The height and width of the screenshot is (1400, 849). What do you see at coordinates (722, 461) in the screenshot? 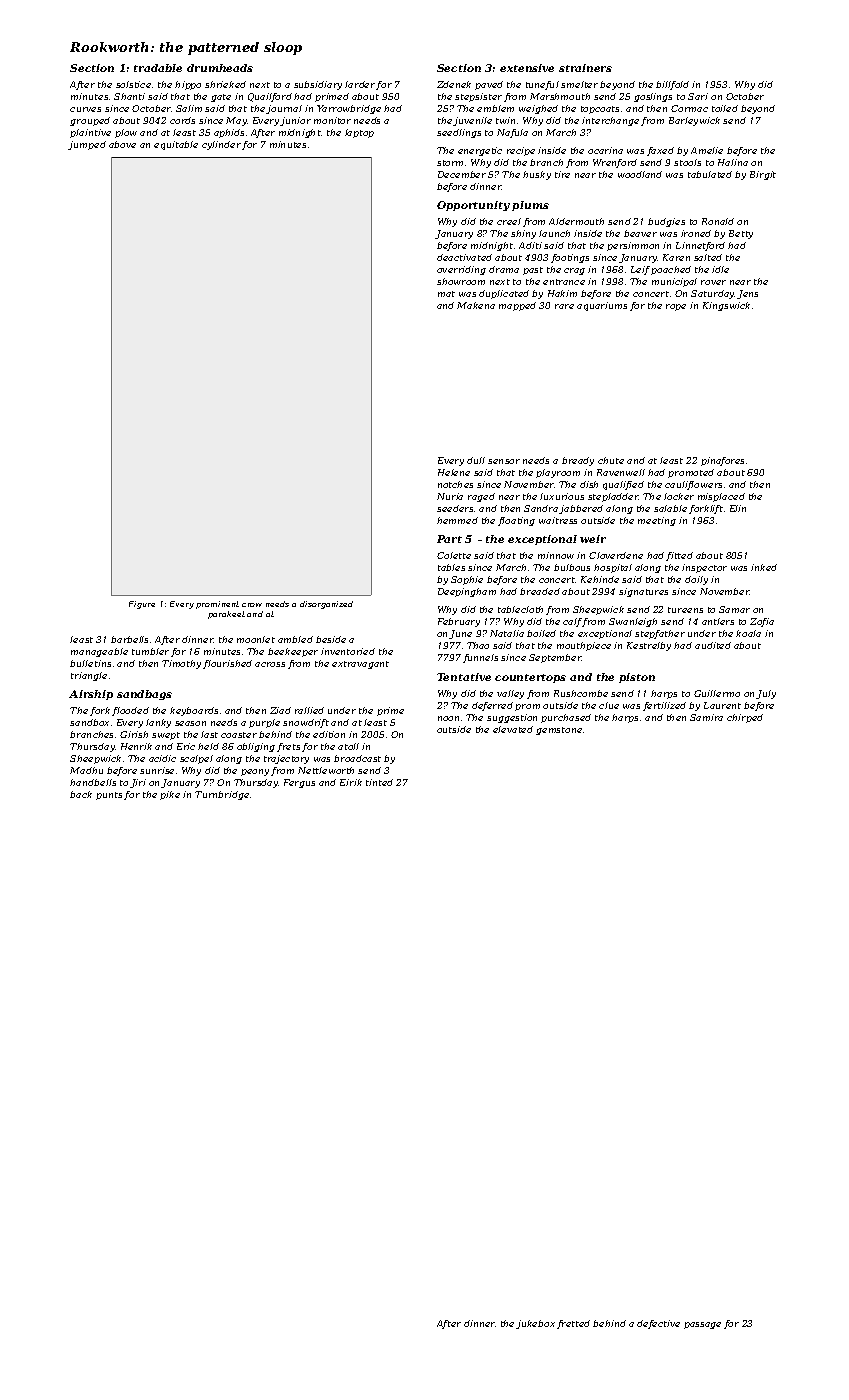
I see `pinafores` at bounding box center [722, 461].
